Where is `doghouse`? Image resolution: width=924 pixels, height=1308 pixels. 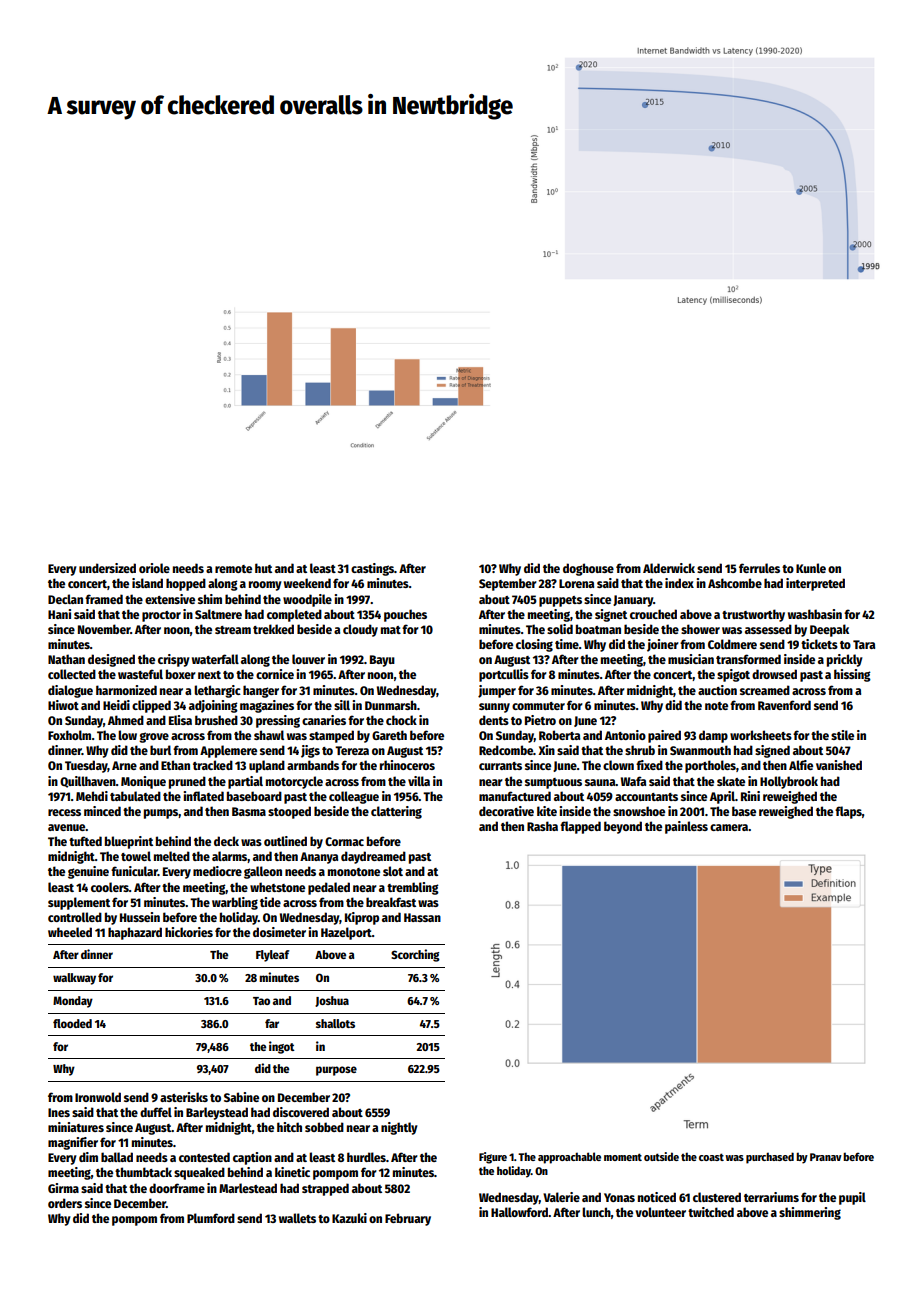
doghouse is located at coordinates (588, 569).
